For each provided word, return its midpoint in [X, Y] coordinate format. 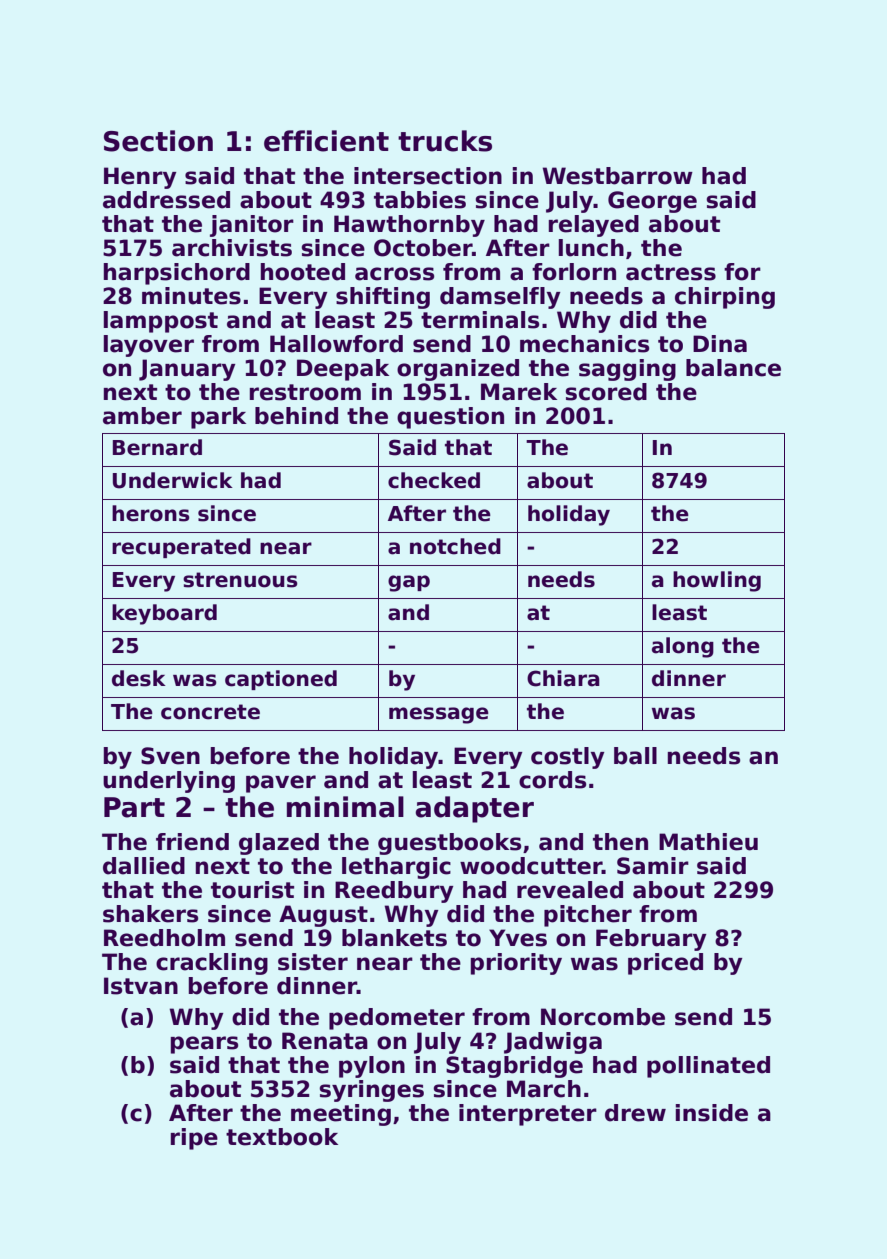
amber [142, 416]
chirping [725, 298]
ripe [194, 1139]
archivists [232, 248]
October [423, 248]
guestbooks [449, 844]
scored [606, 392]
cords [552, 780]
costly [568, 758]
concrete [210, 712]
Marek [519, 392]
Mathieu [708, 842]
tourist [252, 890]
